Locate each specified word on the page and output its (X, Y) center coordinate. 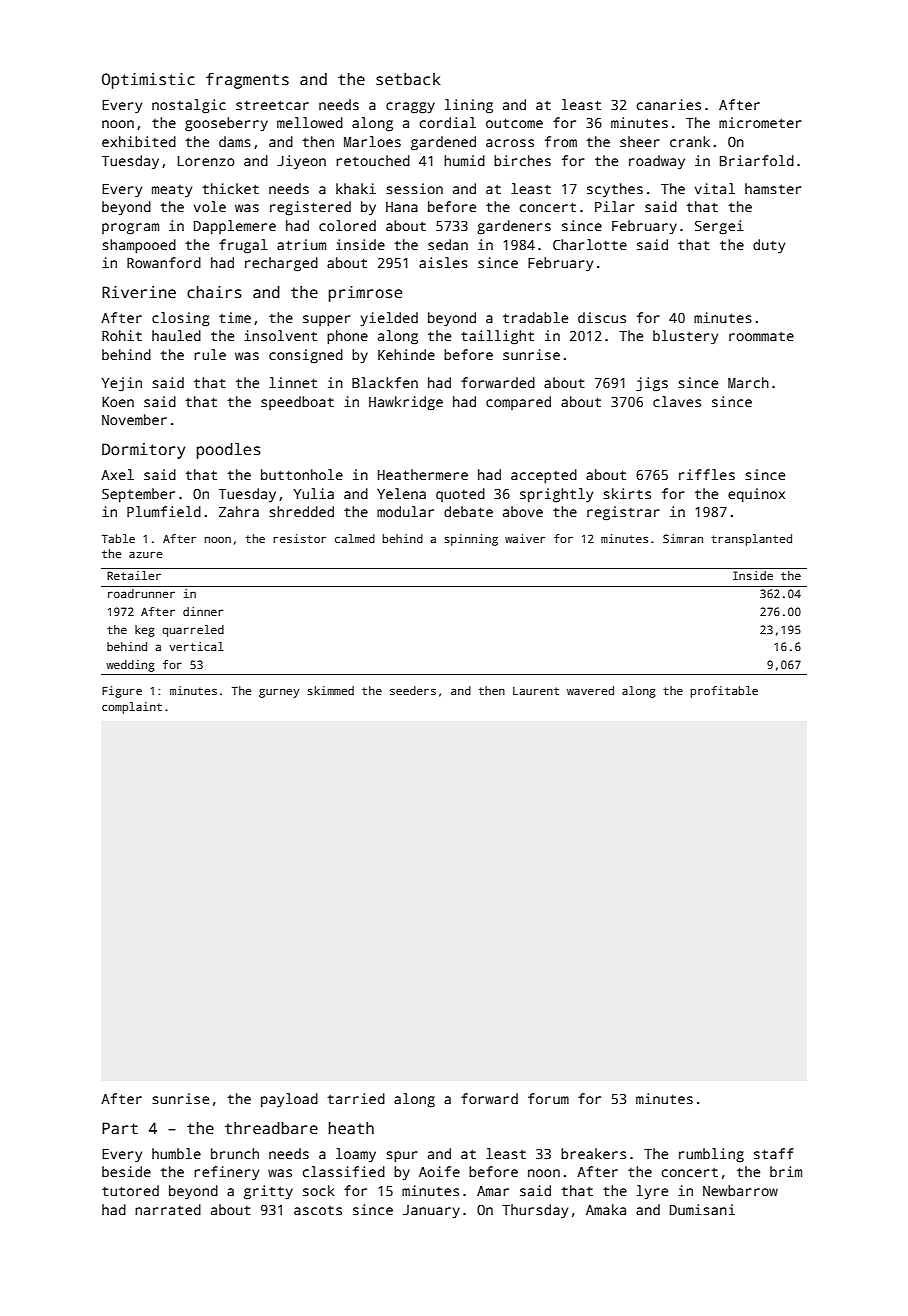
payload (289, 1100)
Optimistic (148, 81)
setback (408, 79)
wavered (590, 690)
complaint (132, 708)
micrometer (760, 122)
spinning (471, 540)
